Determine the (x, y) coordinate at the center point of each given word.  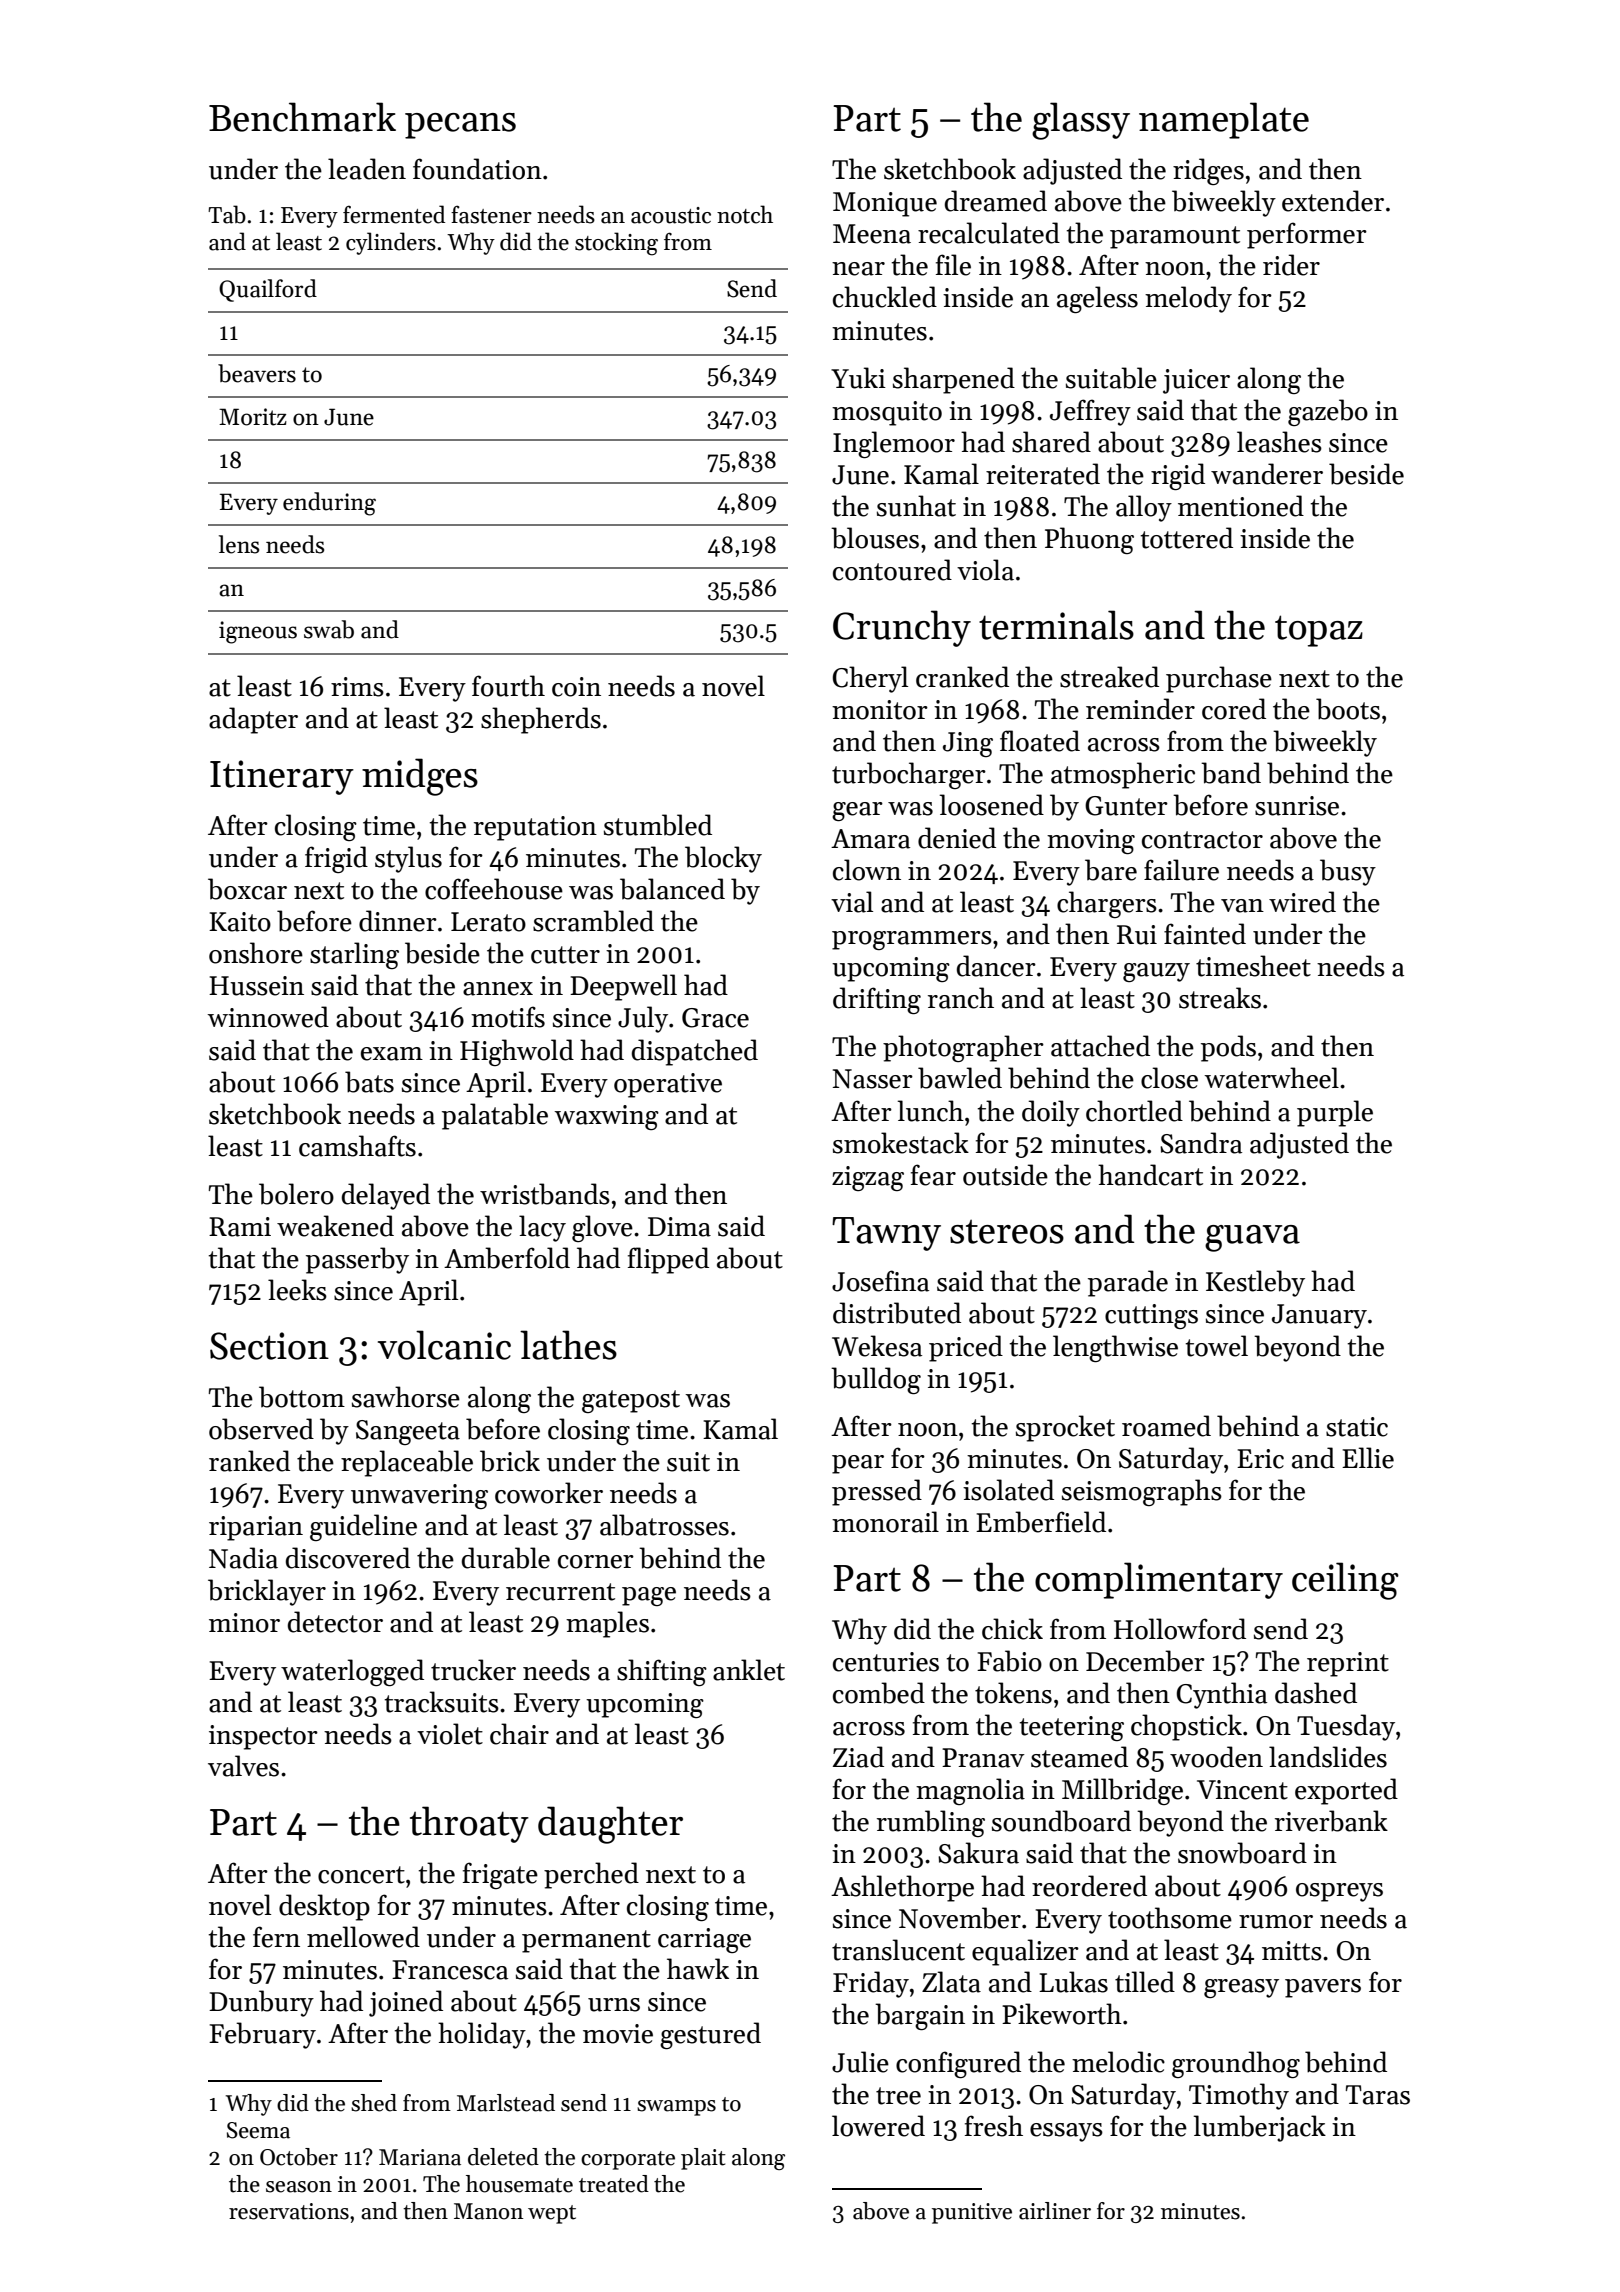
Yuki (858, 378)
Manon (488, 2211)
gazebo (1328, 412)
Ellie (1368, 1458)
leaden (367, 169)
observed (261, 1429)
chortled (1134, 1111)
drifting (877, 1000)
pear (858, 1464)
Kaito (240, 922)
